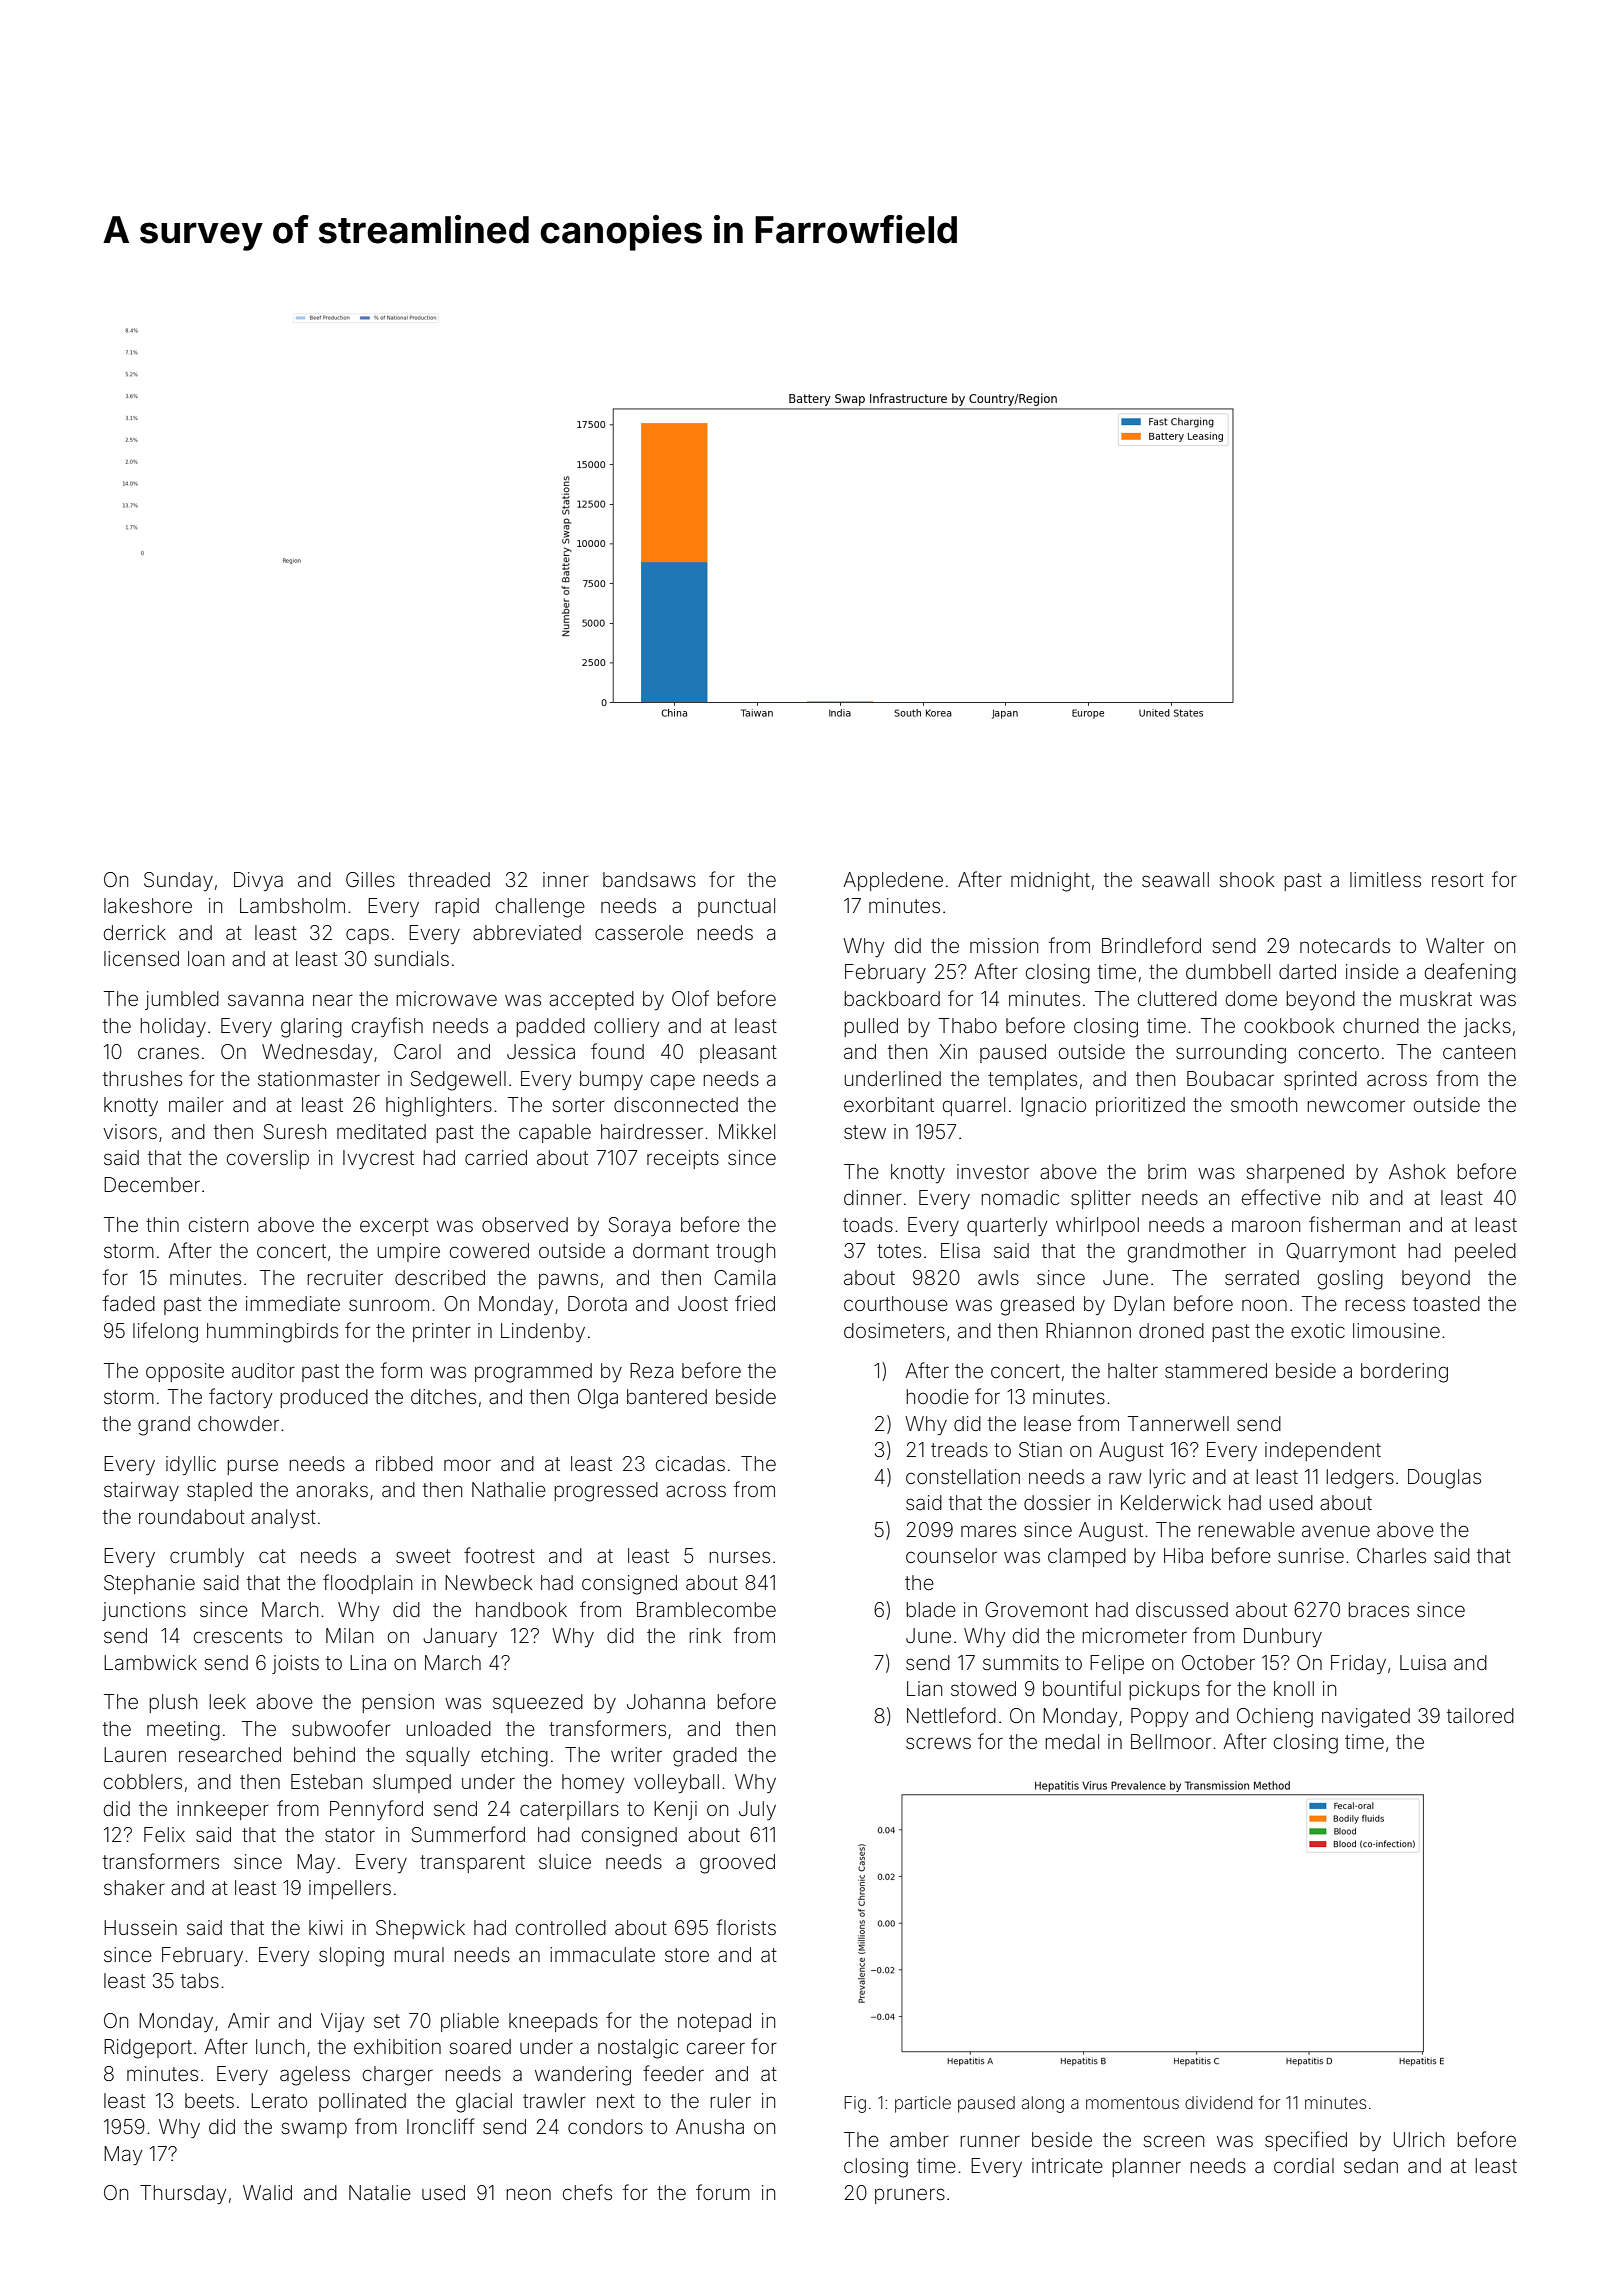 The width and height of the screenshot is (1620, 2292). What do you see at coordinates (1419, 2139) in the screenshot?
I see `Ulrich` at bounding box center [1419, 2139].
